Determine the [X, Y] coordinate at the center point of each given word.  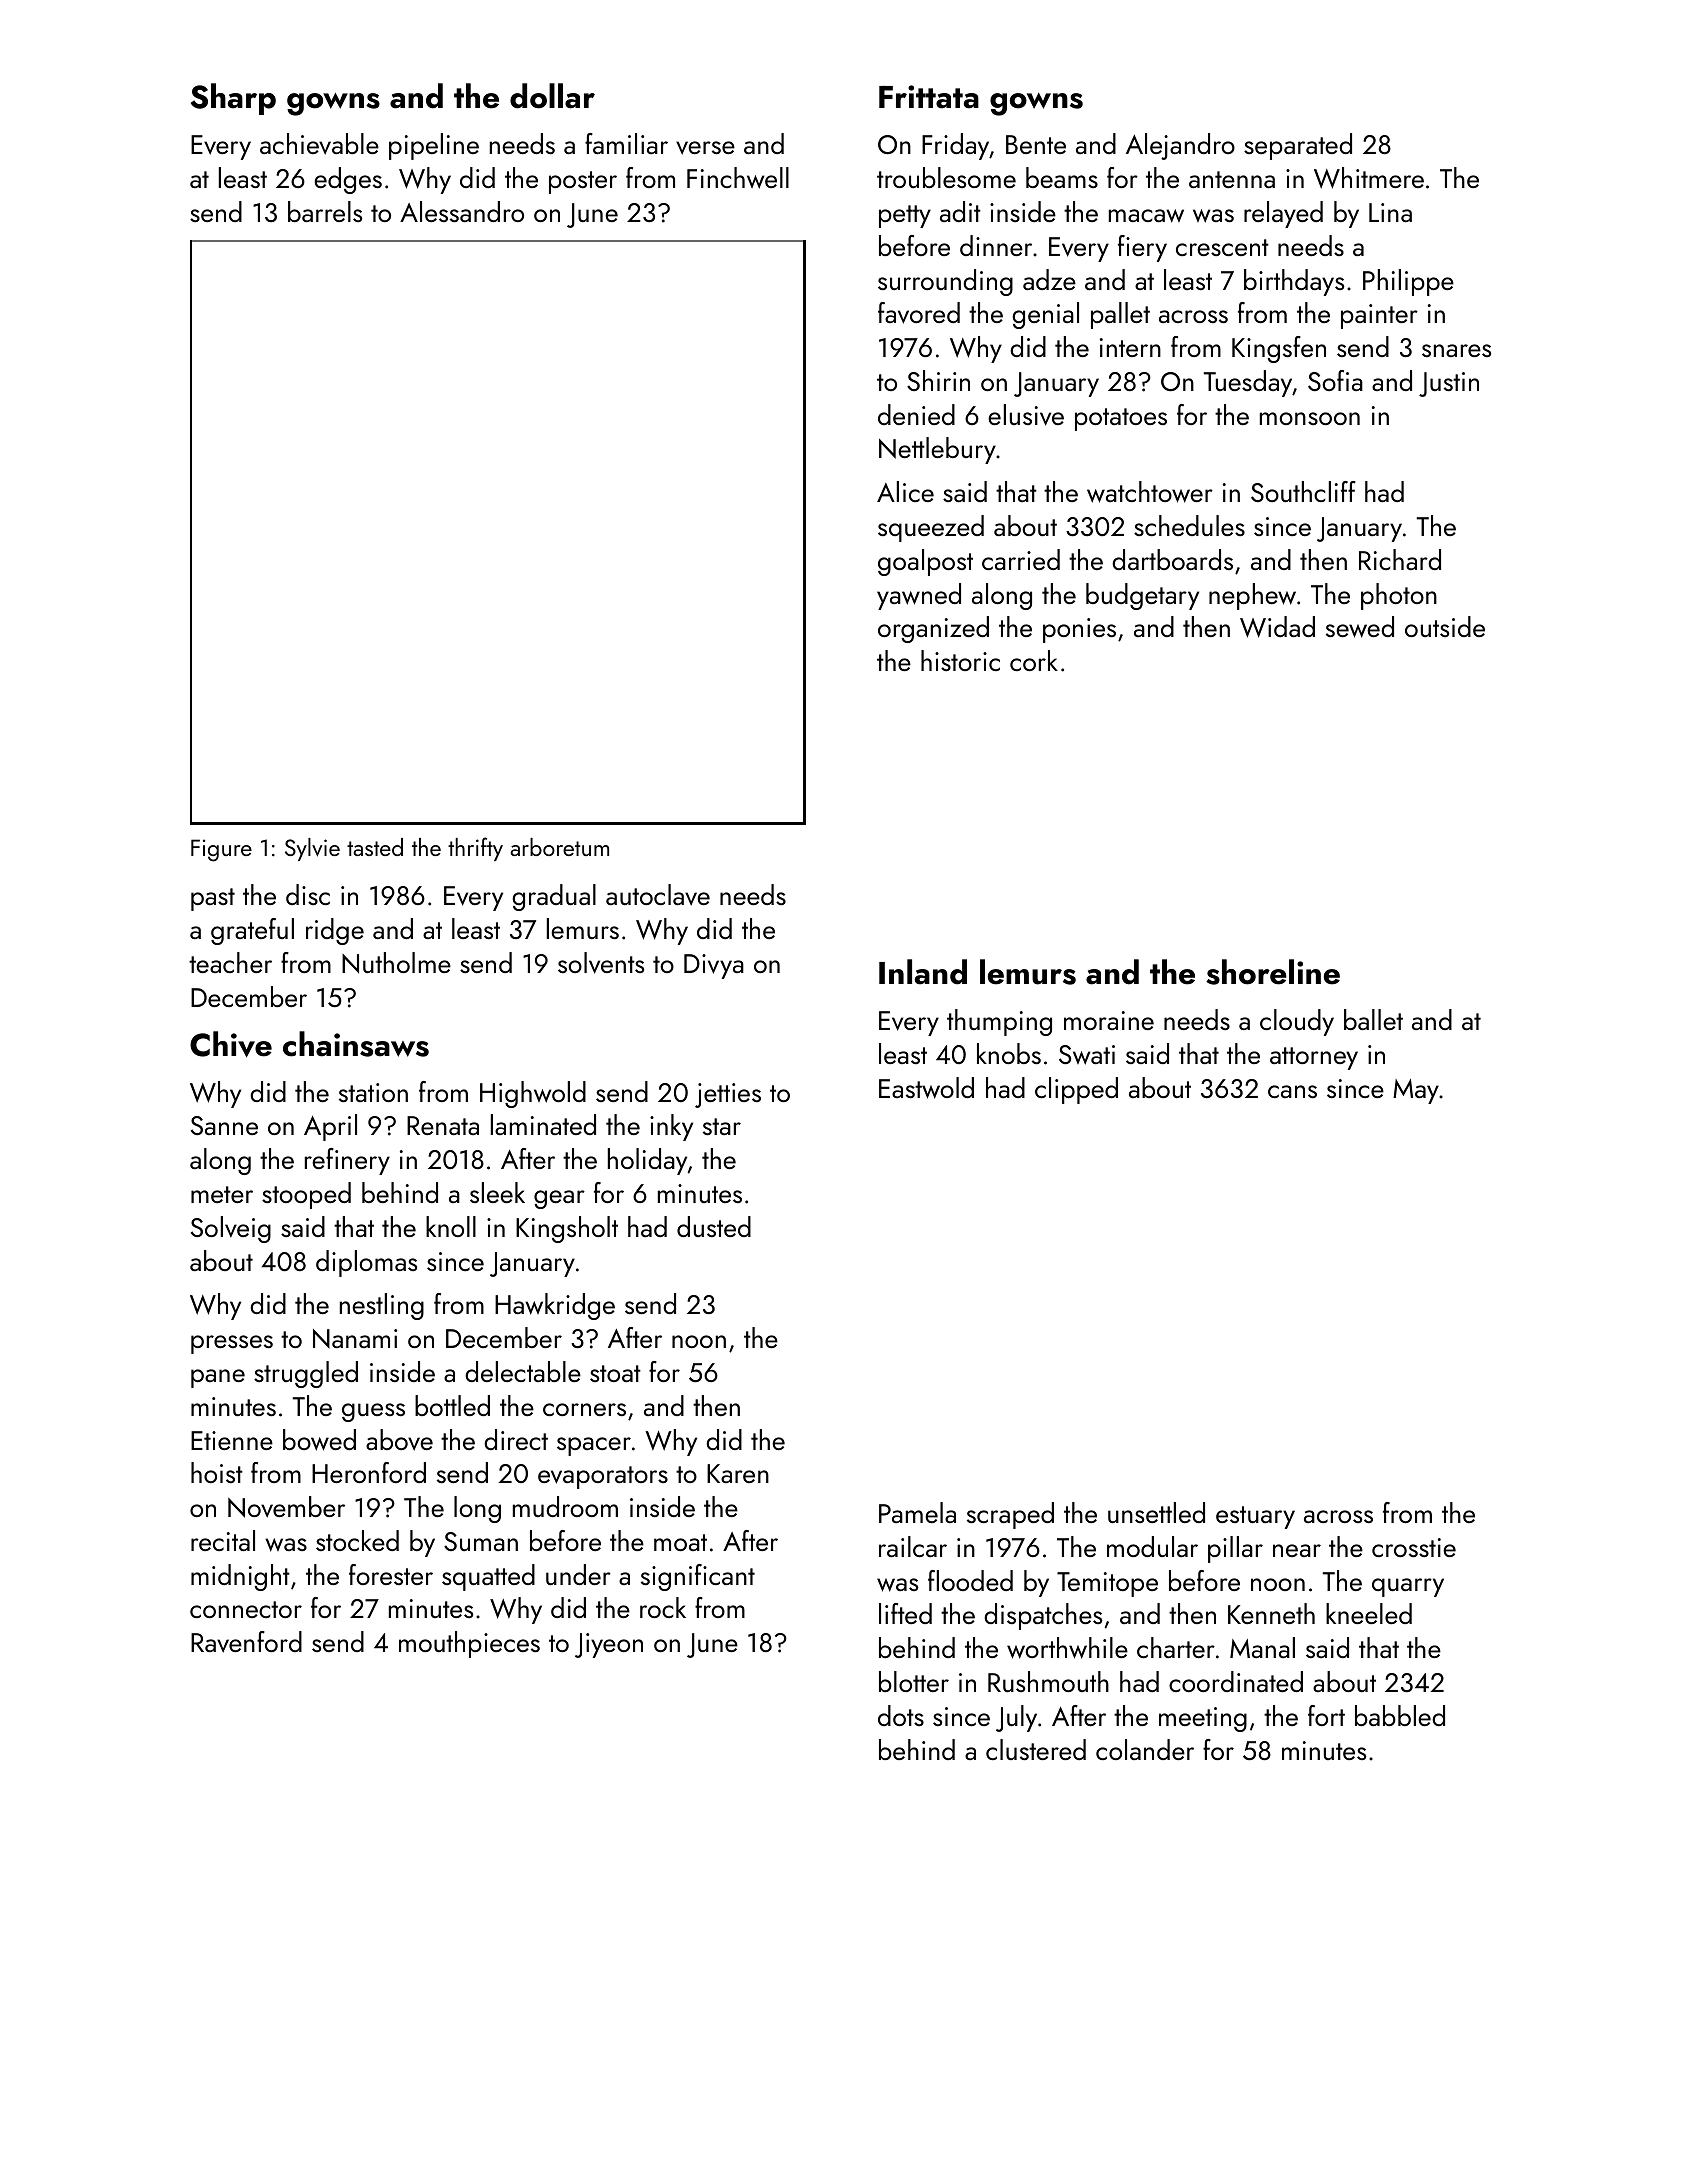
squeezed [931, 528]
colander [1145, 1749]
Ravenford [246, 1642]
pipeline [434, 146]
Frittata [929, 97]
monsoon [1310, 418]
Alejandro [1180, 146]
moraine [1109, 1020]
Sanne [224, 1125]
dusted [714, 1226]
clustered [1036, 1749]
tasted [375, 847]
